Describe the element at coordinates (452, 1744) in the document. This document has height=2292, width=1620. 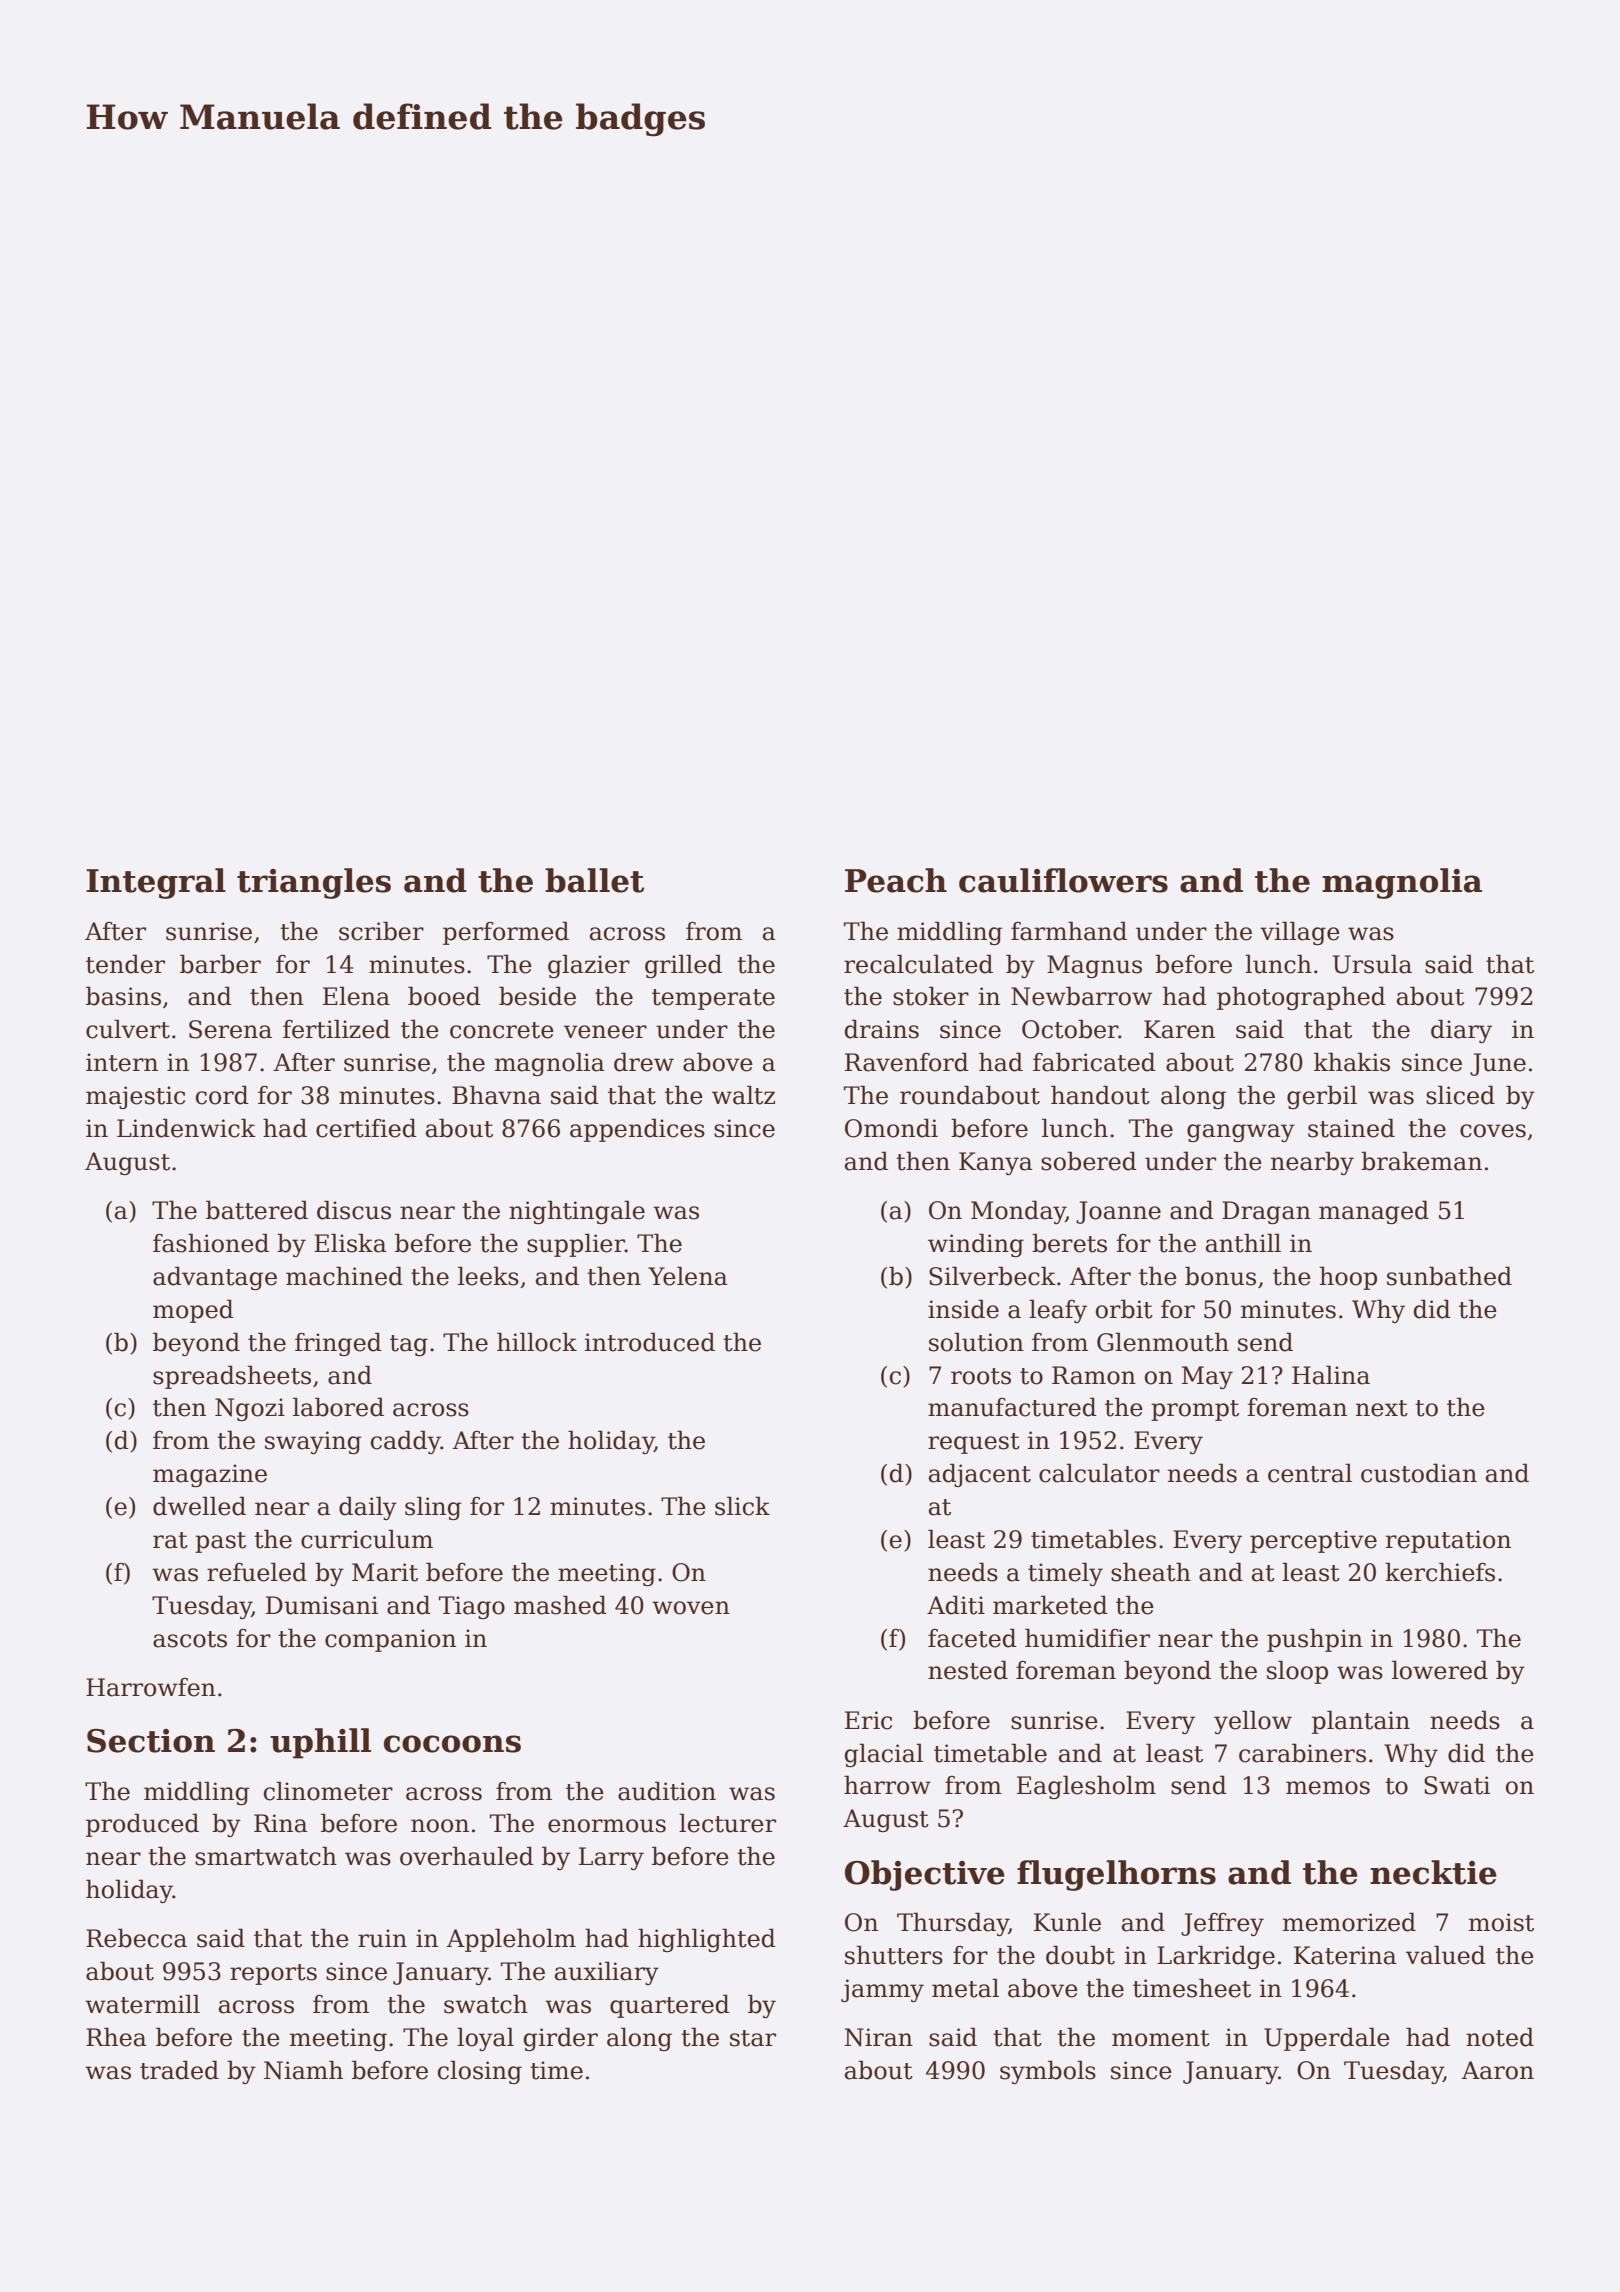
I see `cocoons` at that location.
